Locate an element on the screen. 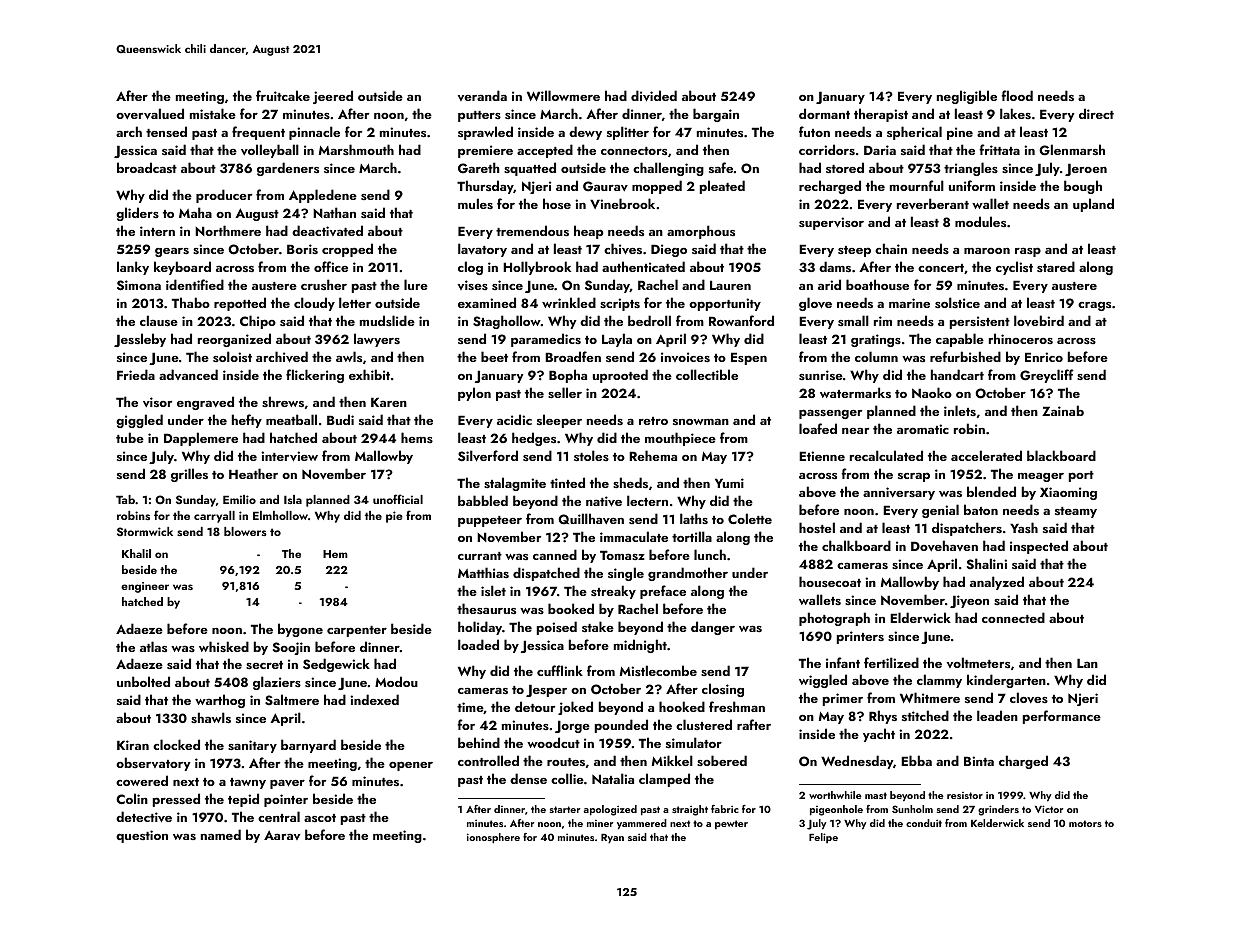  lanky is located at coordinates (133, 268).
